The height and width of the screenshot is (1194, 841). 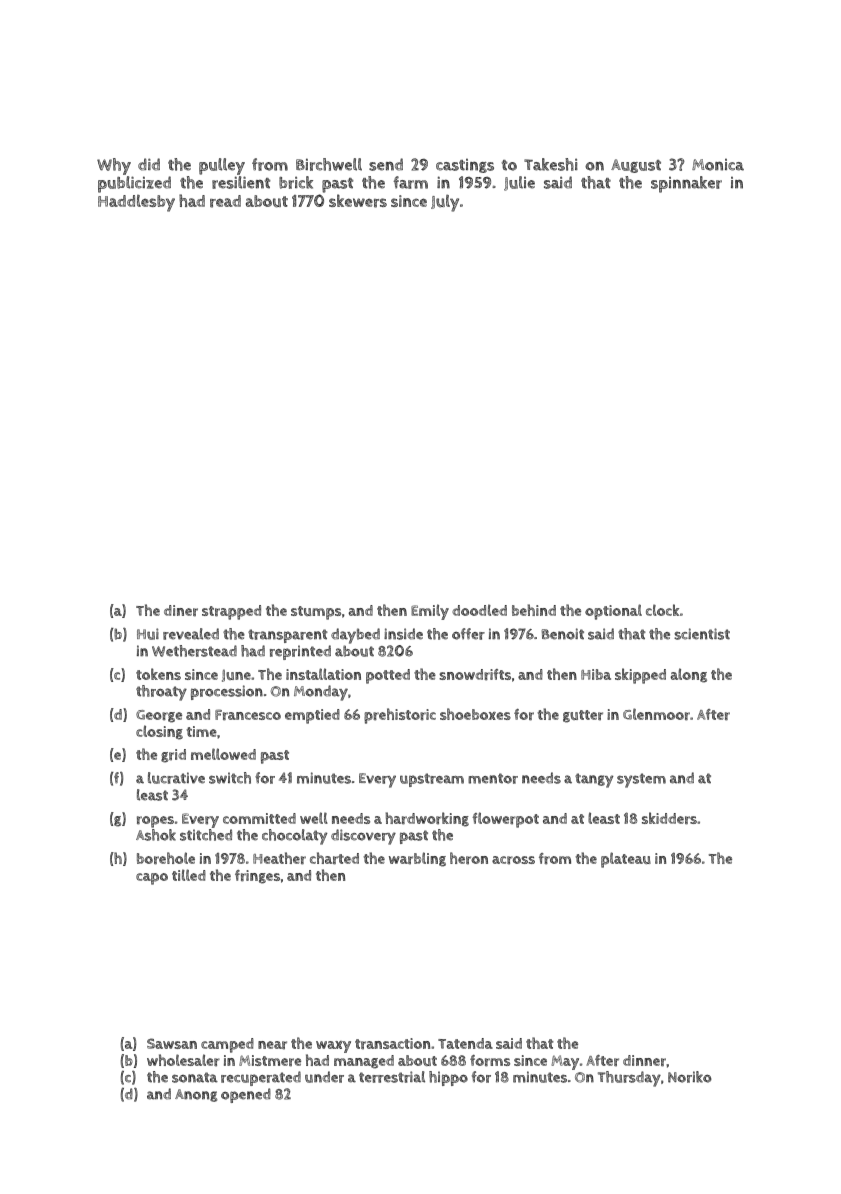 I want to click on read, so click(x=225, y=201).
